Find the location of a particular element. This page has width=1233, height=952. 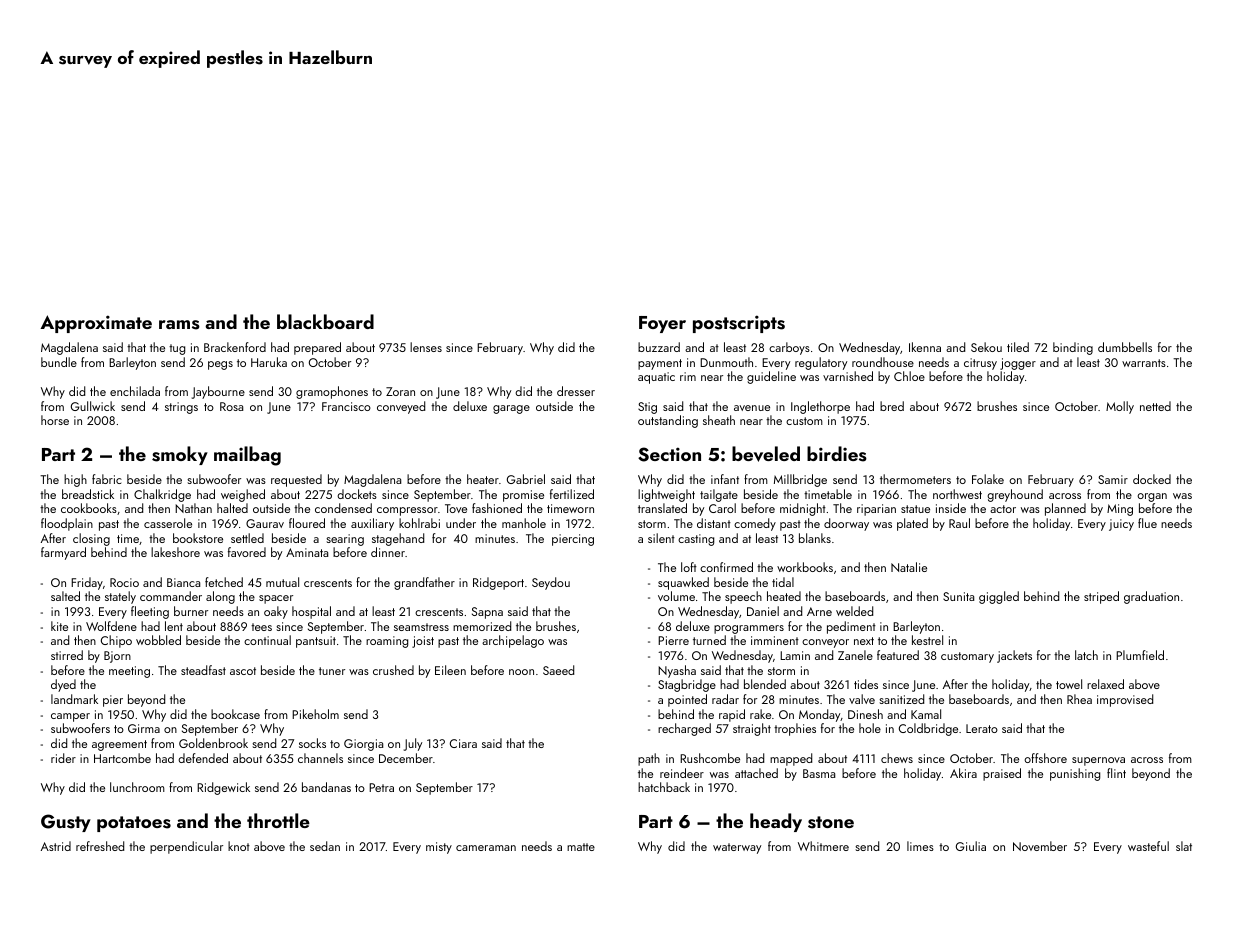

Saeed is located at coordinates (558, 670).
